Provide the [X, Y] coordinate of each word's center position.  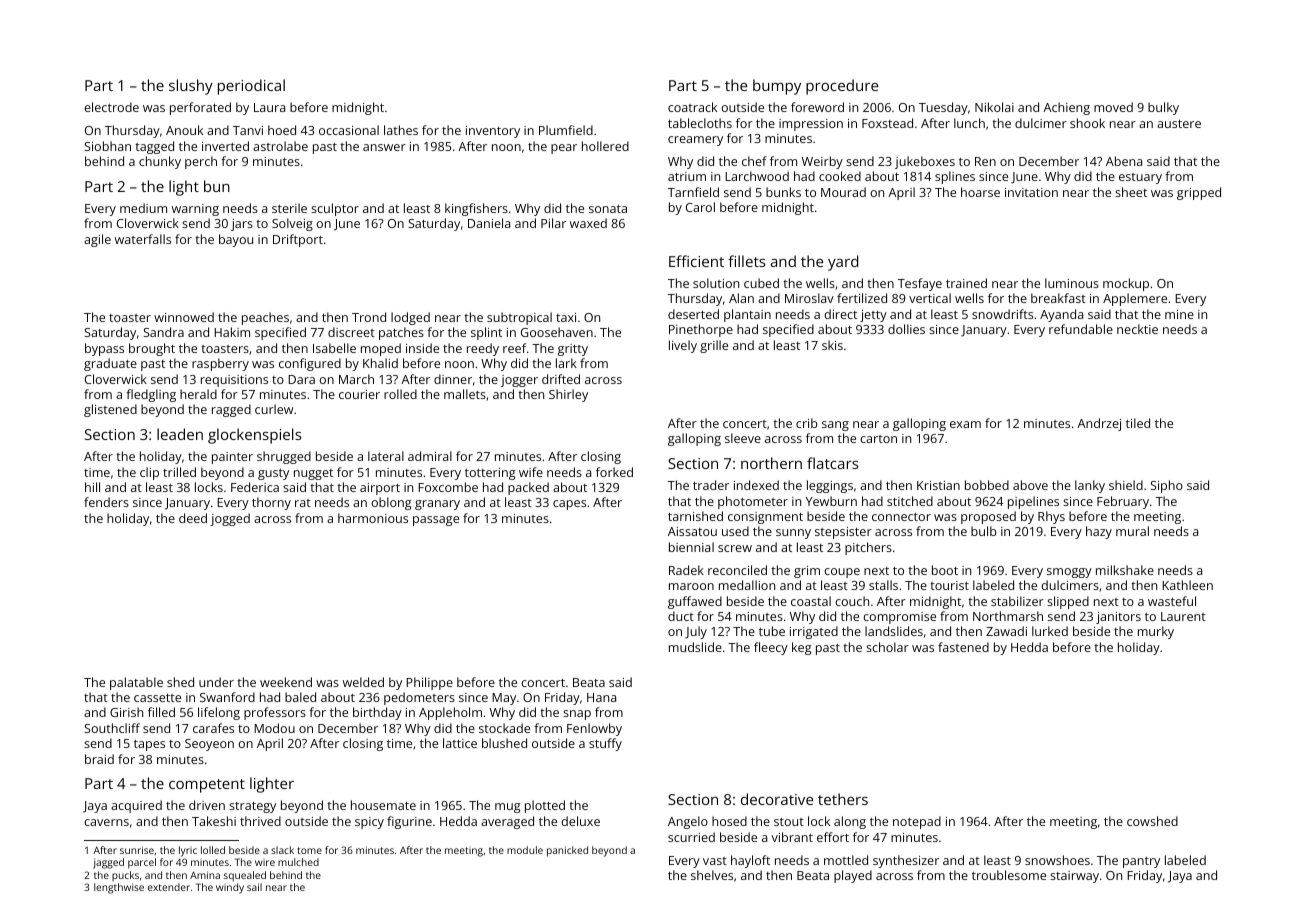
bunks [783, 192]
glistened [110, 410]
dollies [906, 329]
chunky [160, 162]
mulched [298, 862]
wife [531, 472]
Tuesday [943, 108]
